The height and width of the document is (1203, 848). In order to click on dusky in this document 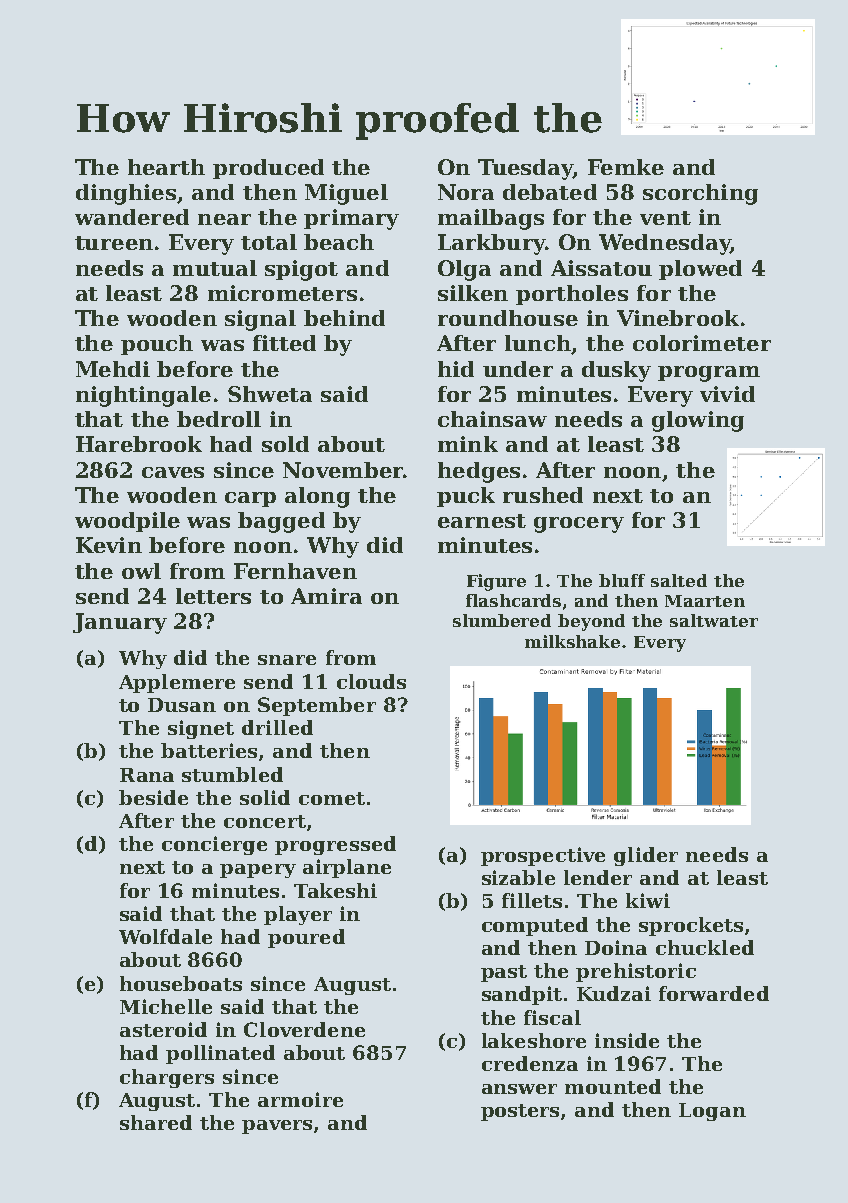, I will do `click(616, 371)`.
